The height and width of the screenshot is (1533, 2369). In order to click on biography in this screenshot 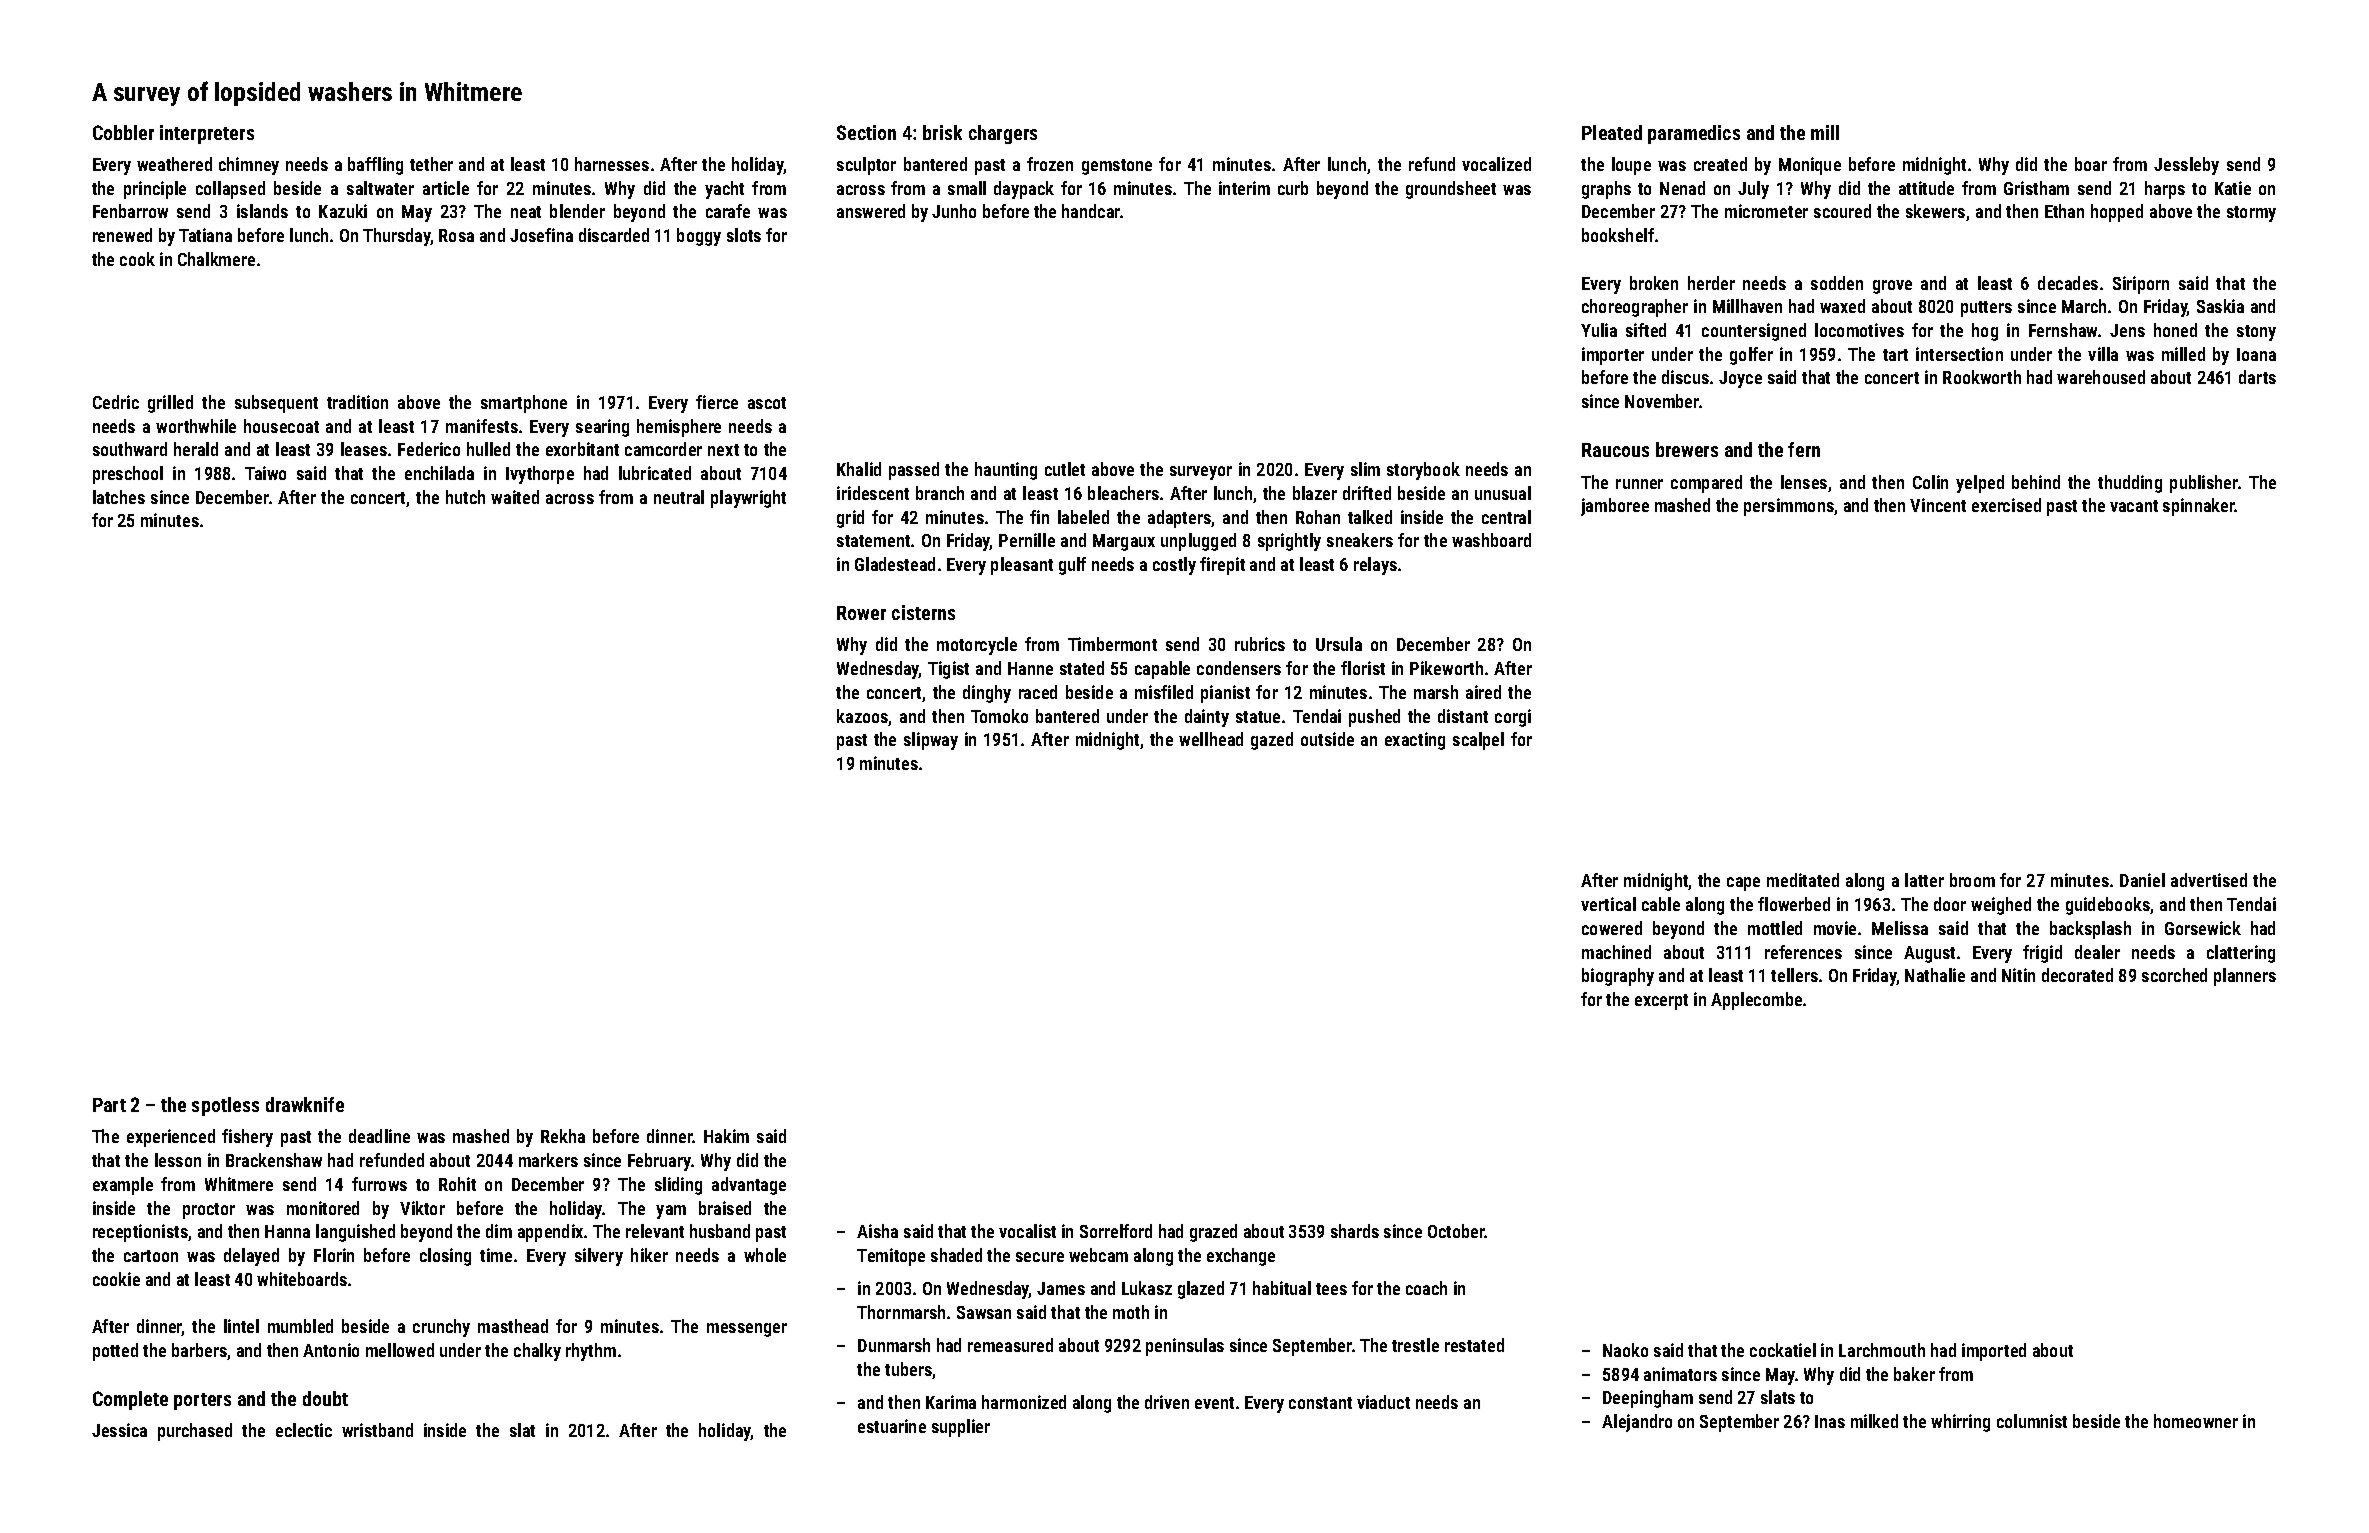, I will do `click(1618, 977)`.
